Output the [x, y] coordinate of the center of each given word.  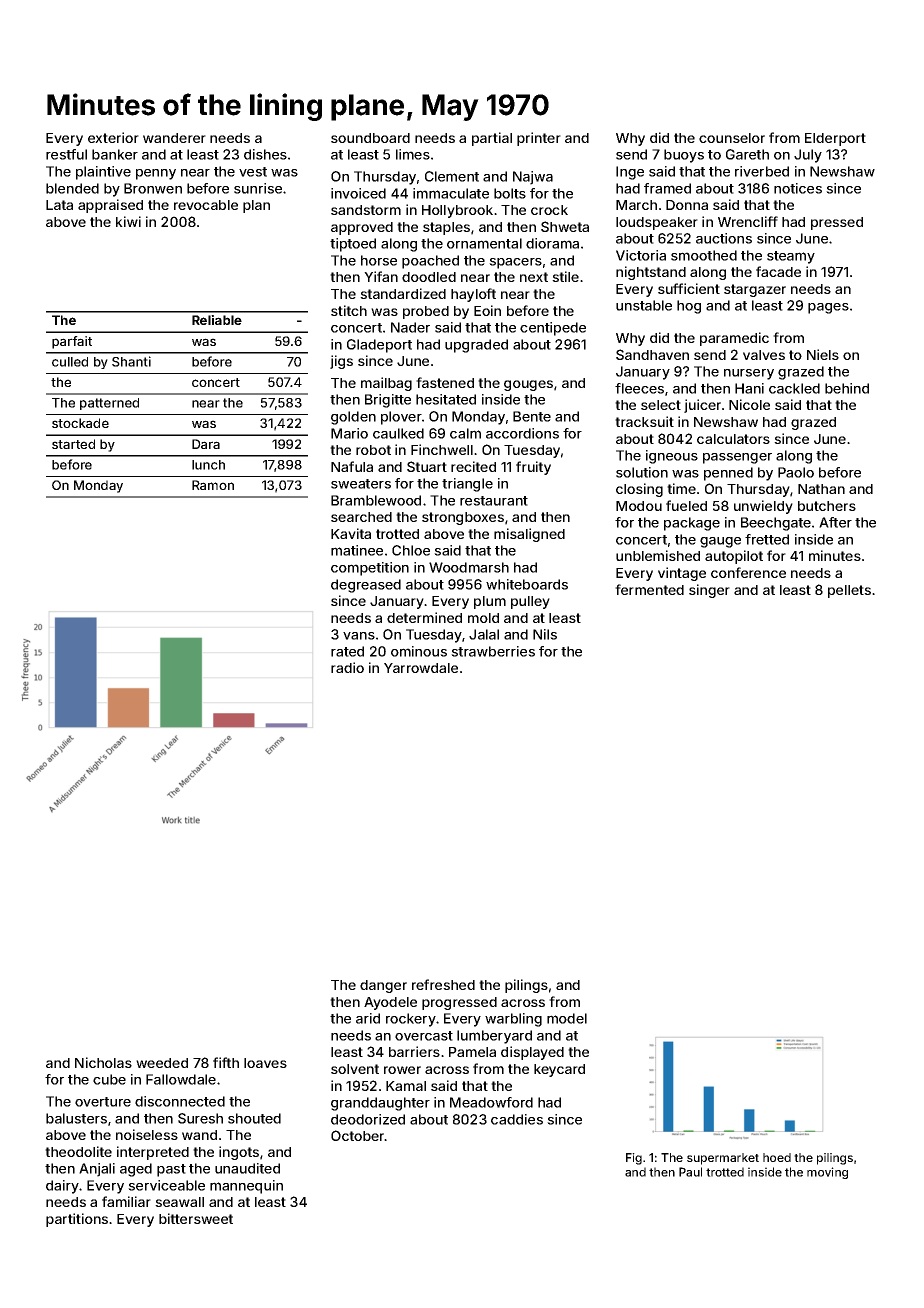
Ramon [213, 485]
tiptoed [353, 245]
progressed [459, 1003]
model [567, 1018]
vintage [682, 574]
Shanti [131, 361]
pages [828, 308]
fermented [649, 589]
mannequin [246, 1187]
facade [778, 271]
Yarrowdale [421, 668]
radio [347, 667]
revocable [206, 205]
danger [383, 986]
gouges [528, 385]
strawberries [493, 651]
